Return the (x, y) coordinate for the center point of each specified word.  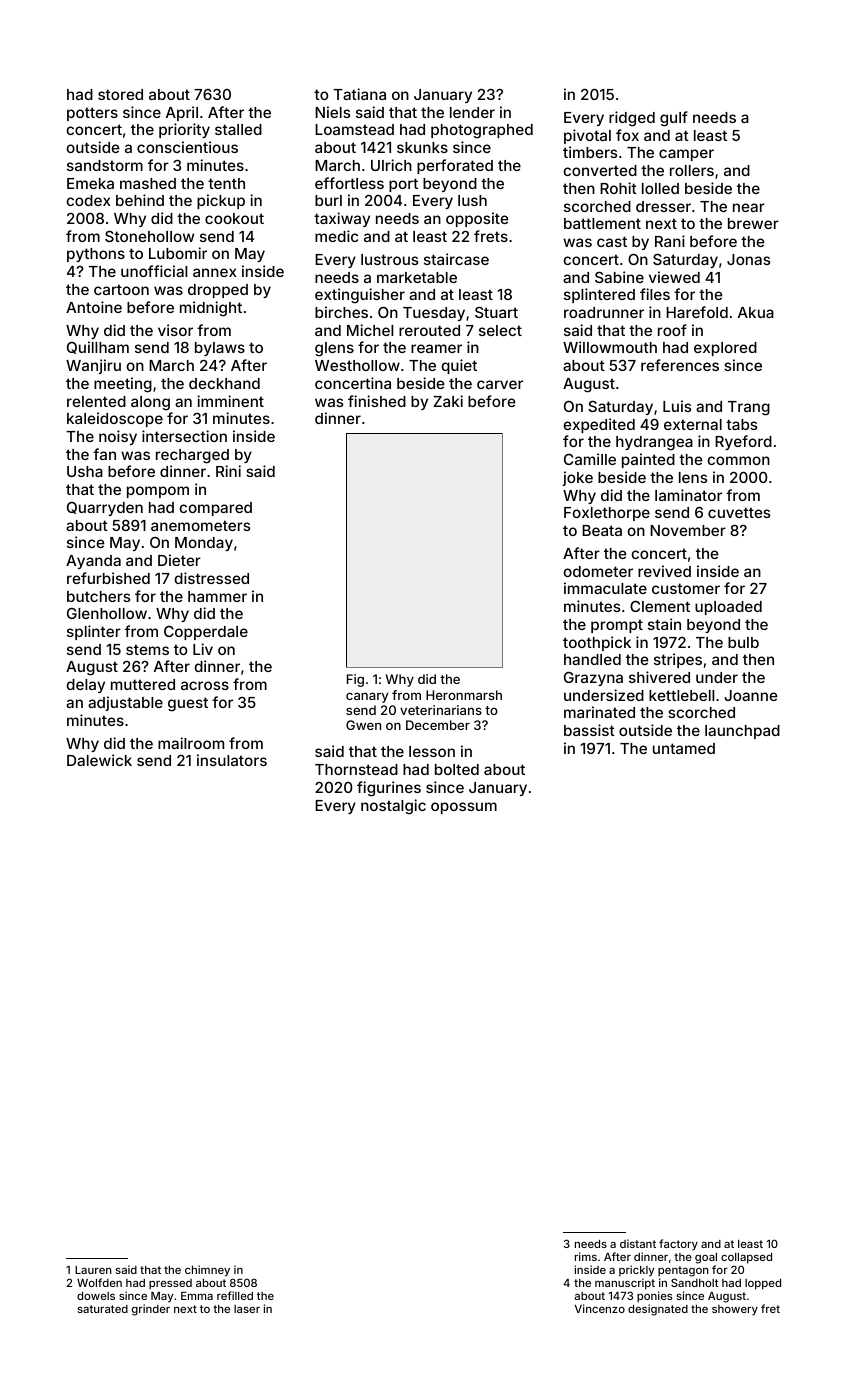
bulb (743, 642)
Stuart (496, 312)
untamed (684, 748)
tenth (226, 183)
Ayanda (93, 562)
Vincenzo (600, 1308)
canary (367, 697)
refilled (235, 1295)
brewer (753, 223)
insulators (232, 760)
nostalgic (393, 807)
